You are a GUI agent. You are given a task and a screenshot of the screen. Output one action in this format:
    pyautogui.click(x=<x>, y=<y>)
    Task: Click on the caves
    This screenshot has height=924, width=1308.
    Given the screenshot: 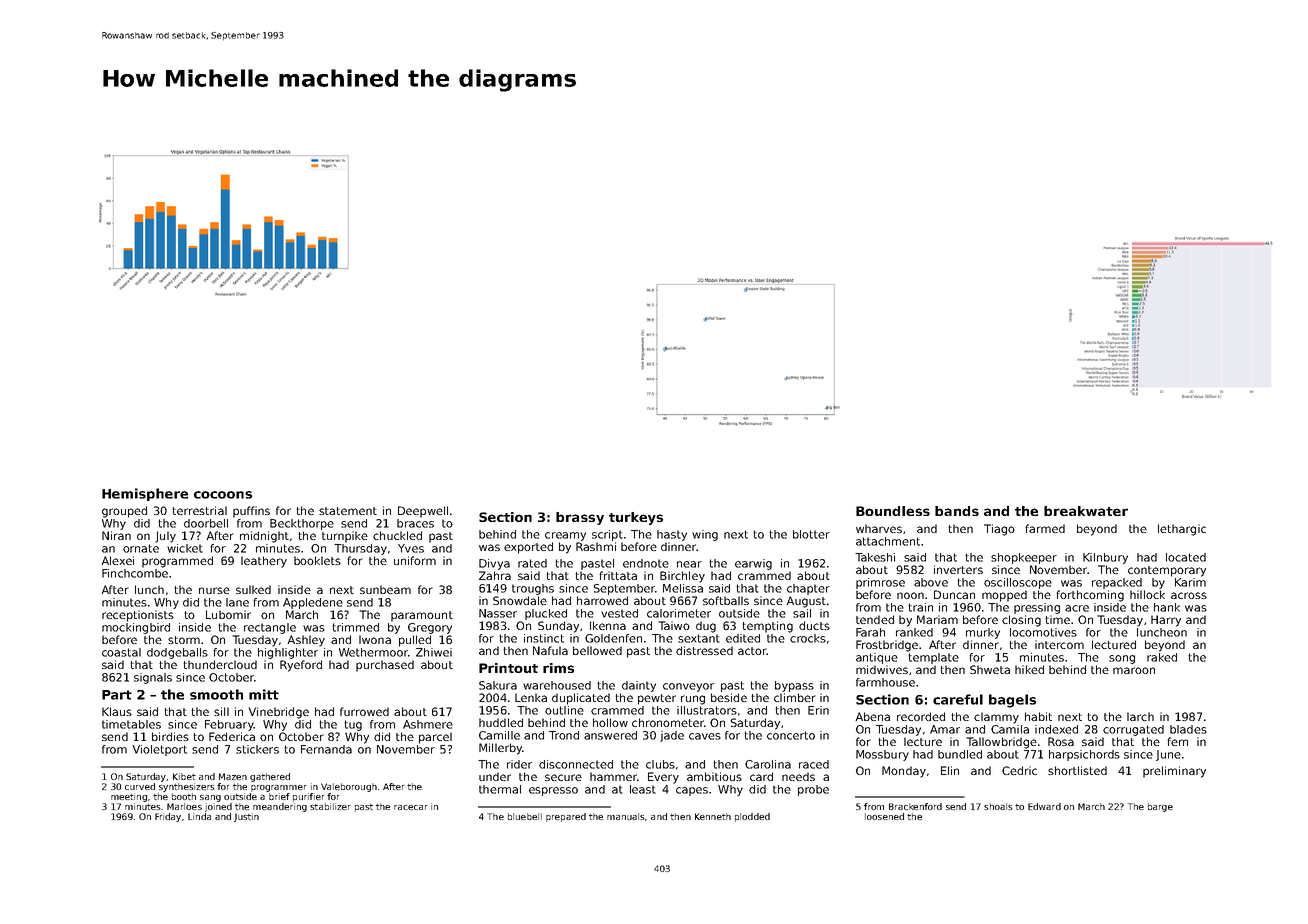 What is the action you would take?
    pyautogui.click(x=705, y=736)
